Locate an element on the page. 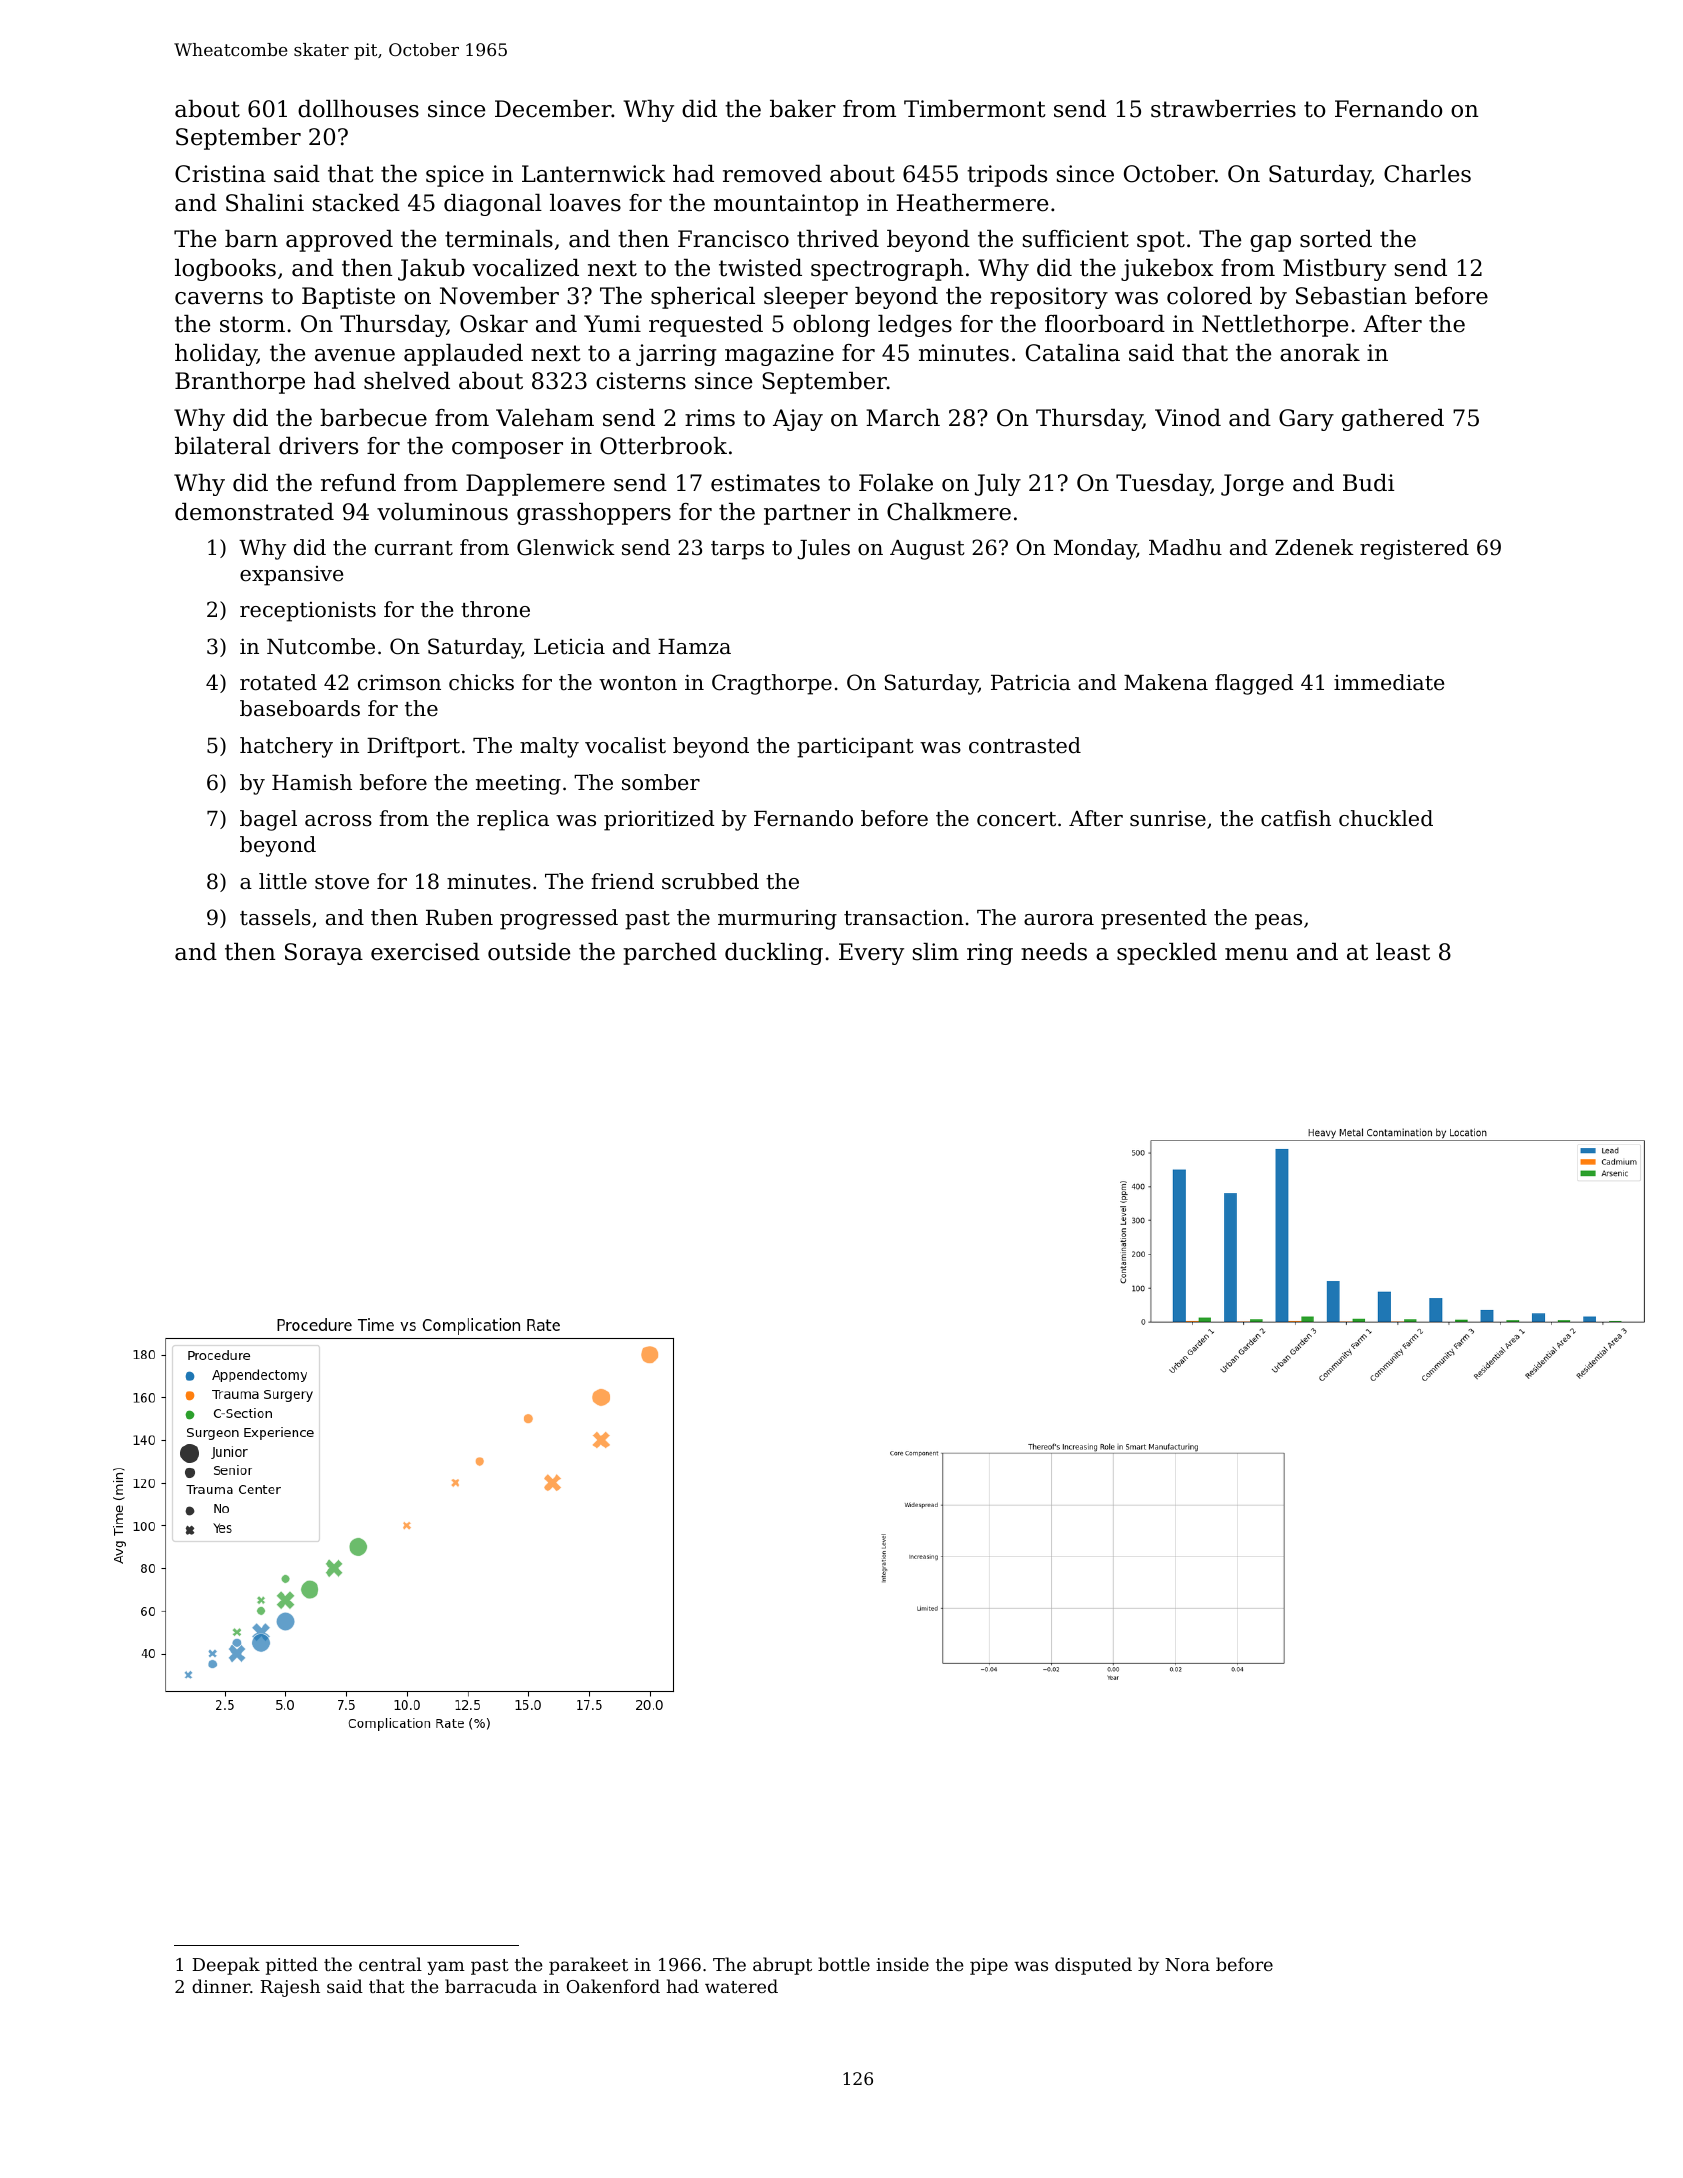 The width and height of the image is (1683, 2178). Soraya is located at coordinates (324, 954).
